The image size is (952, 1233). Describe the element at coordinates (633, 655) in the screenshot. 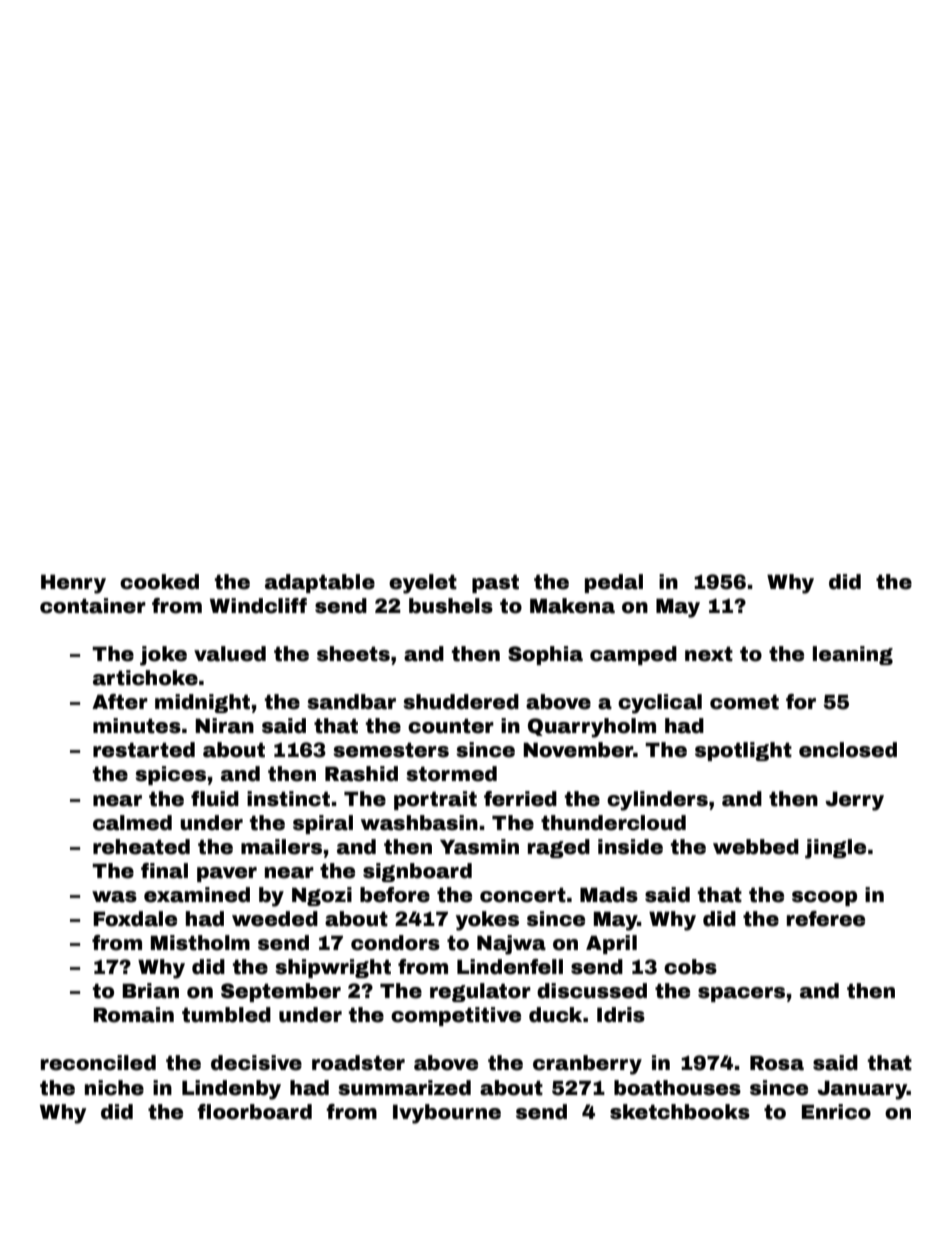

I see `camped` at that location.
